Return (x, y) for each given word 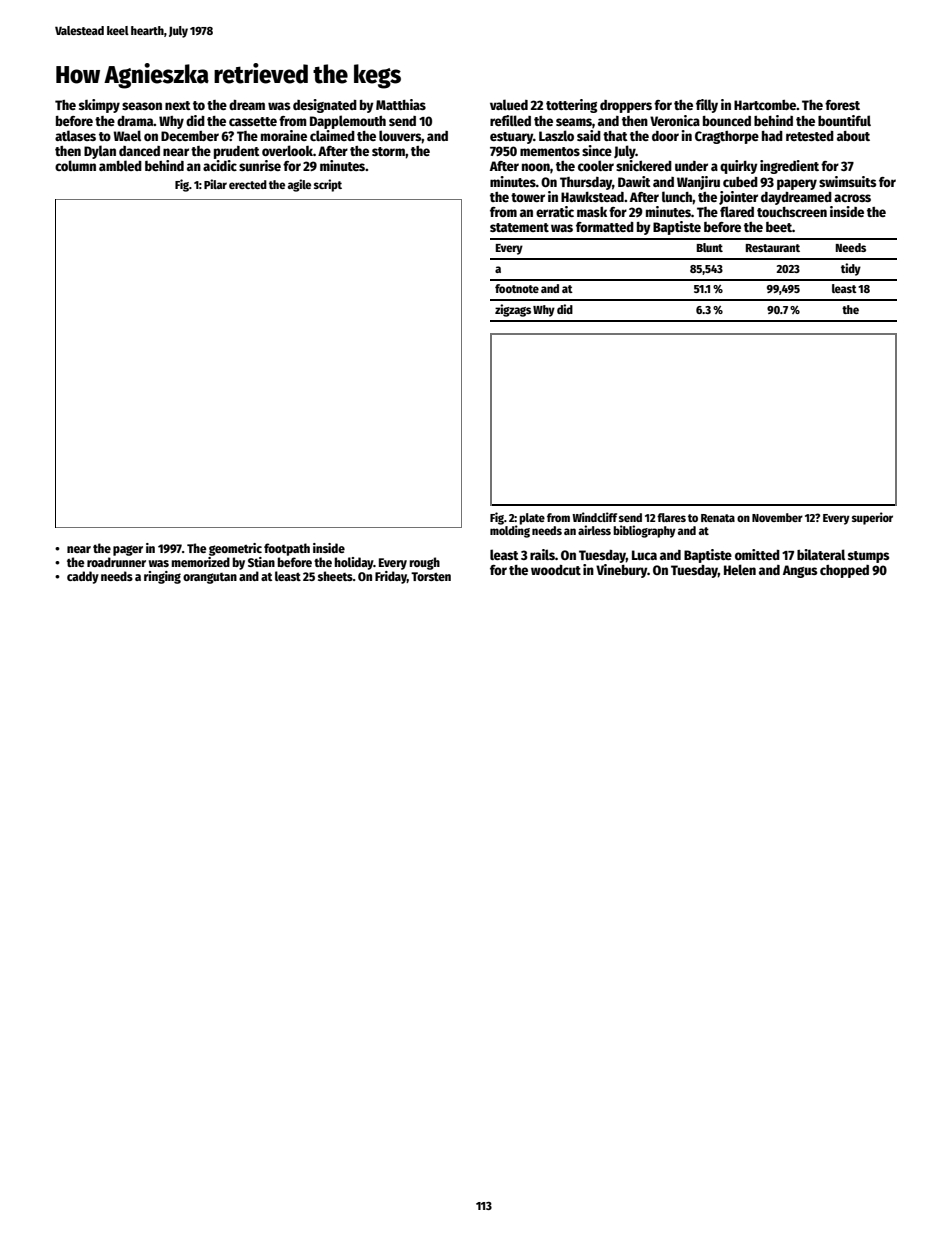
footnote (517, 288)
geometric (235, 549)
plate (532, 519)
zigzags (513, 310)
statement (519, 227)
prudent (237, 152)
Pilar (215, 184)
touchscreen (792, 212)
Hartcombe (765, 105)
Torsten (431, 576)
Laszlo (556, 135)
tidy (851, 269)
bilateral (821, 554)
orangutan (210, 578)
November (777, 517)
